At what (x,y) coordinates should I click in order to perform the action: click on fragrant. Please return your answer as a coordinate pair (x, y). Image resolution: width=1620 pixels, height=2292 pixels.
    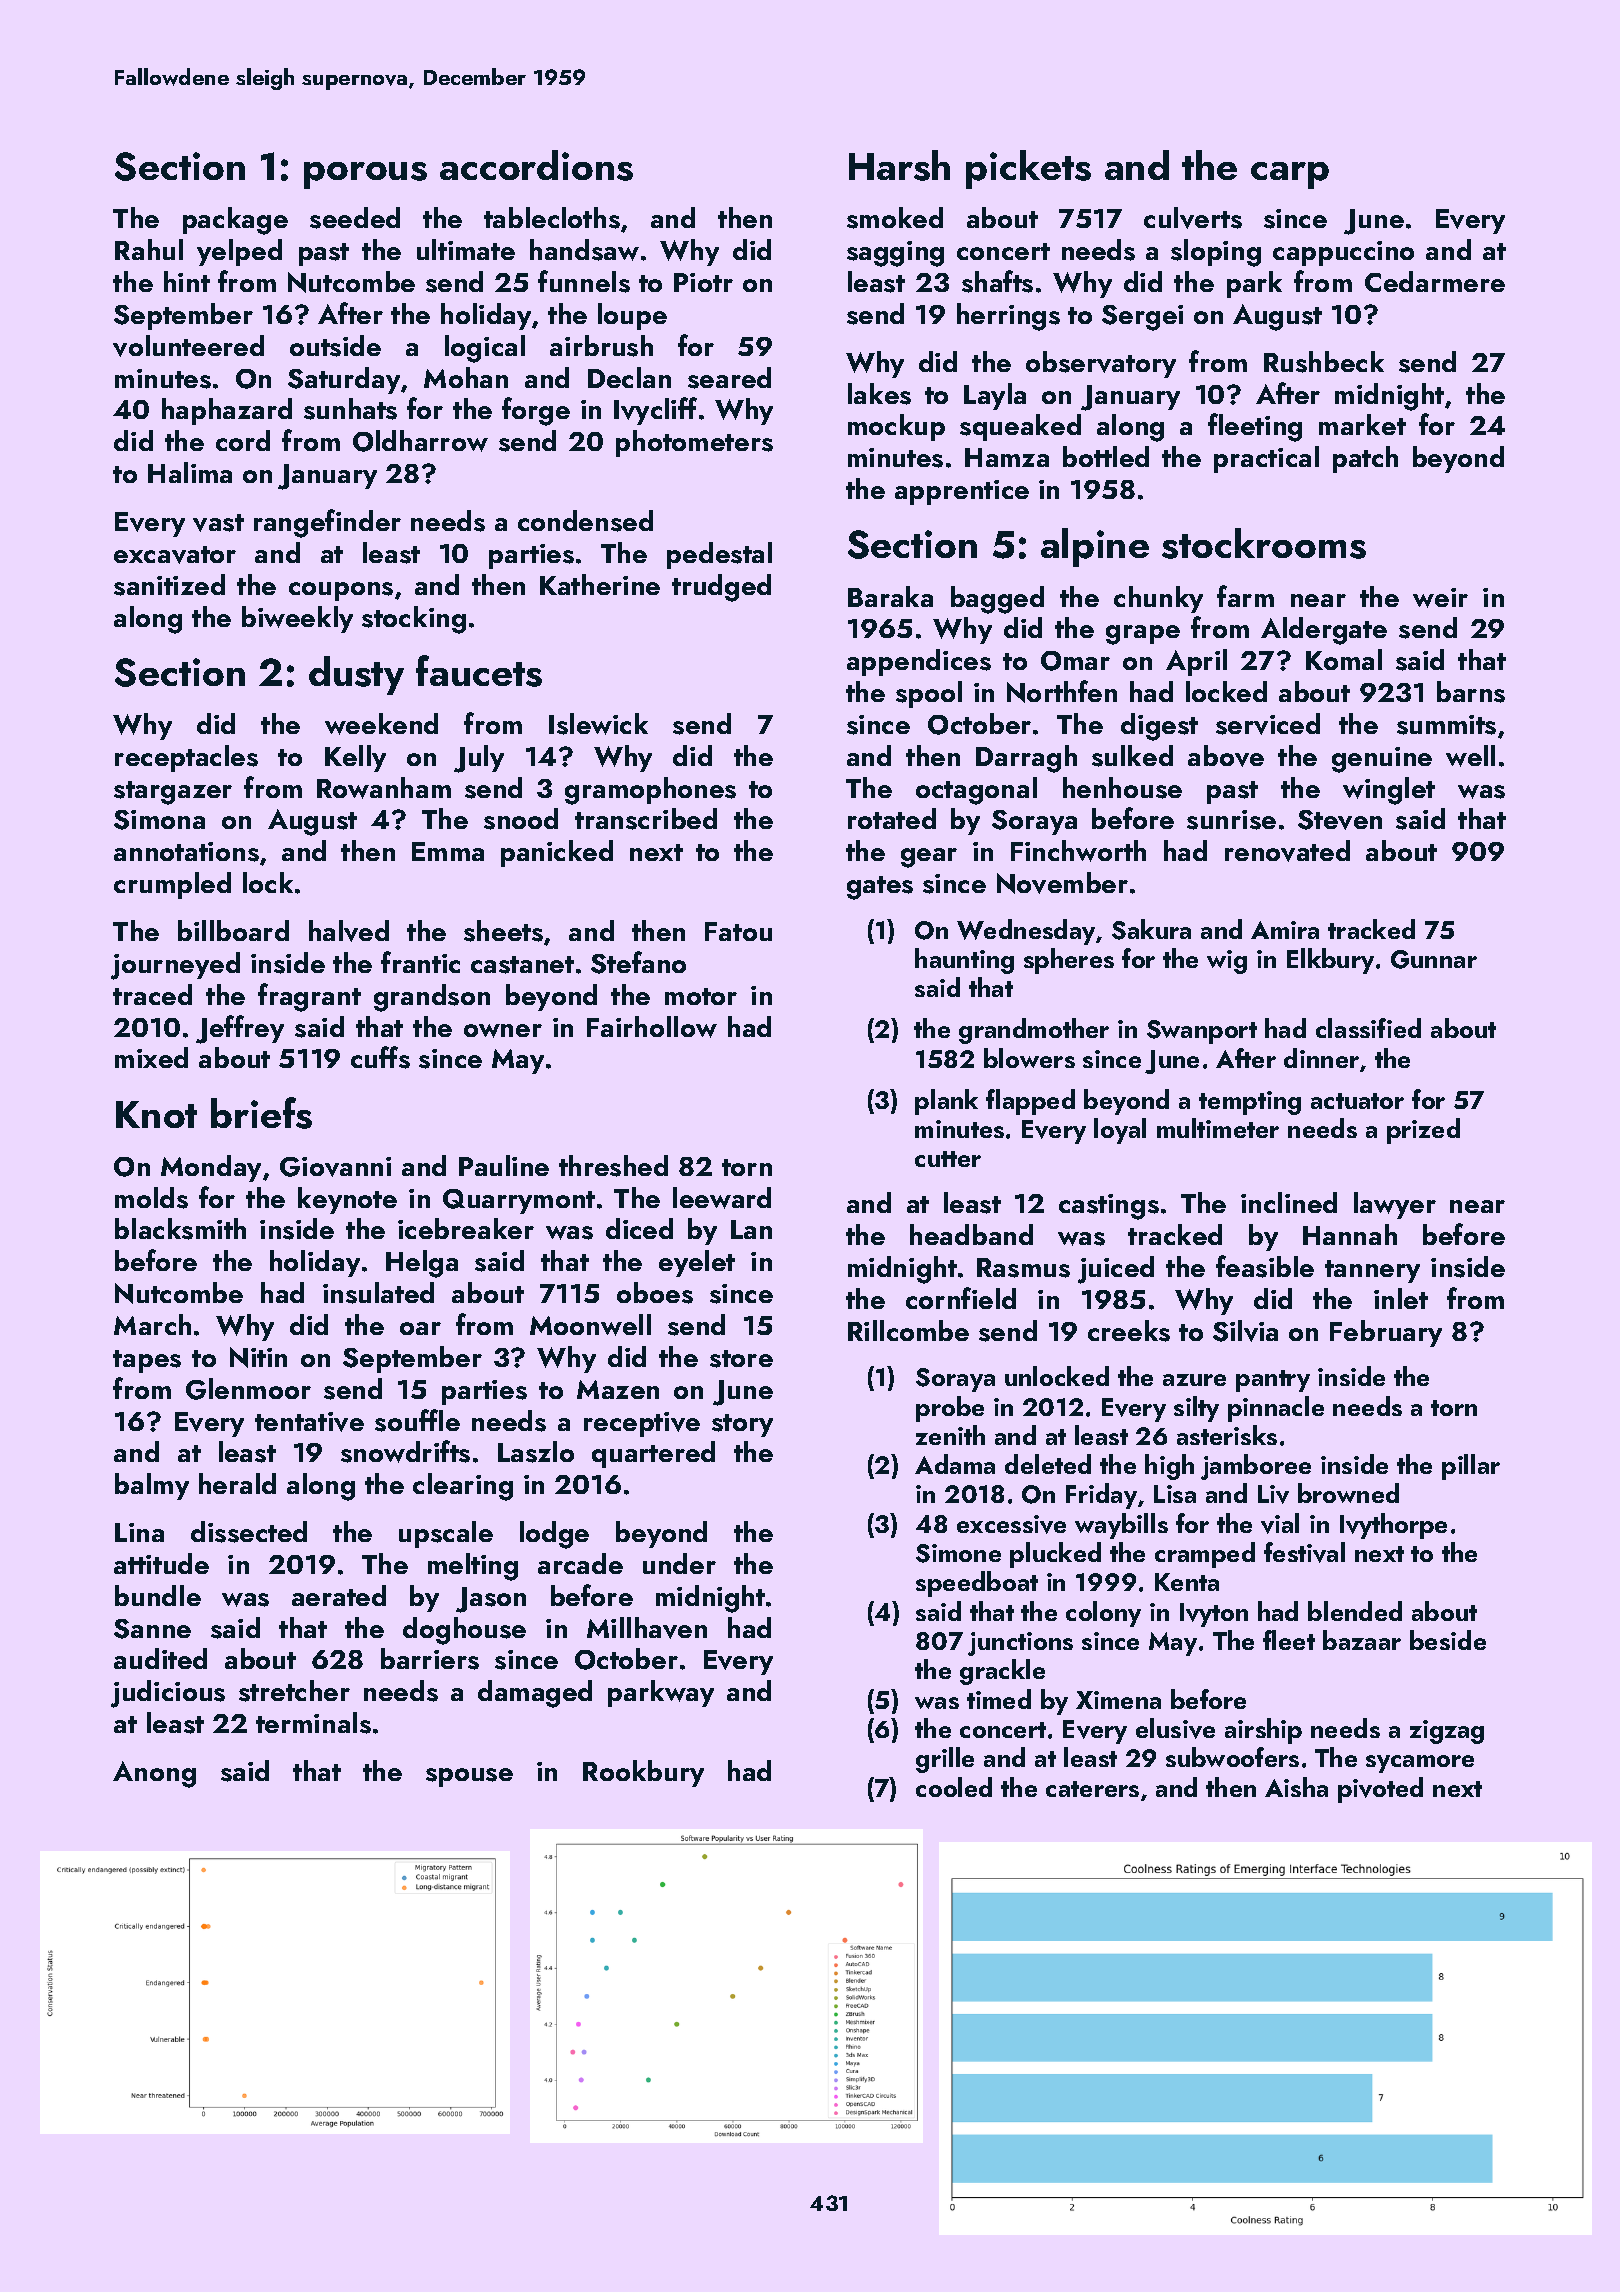
    Looking at the image, I should click on (309, 997).
